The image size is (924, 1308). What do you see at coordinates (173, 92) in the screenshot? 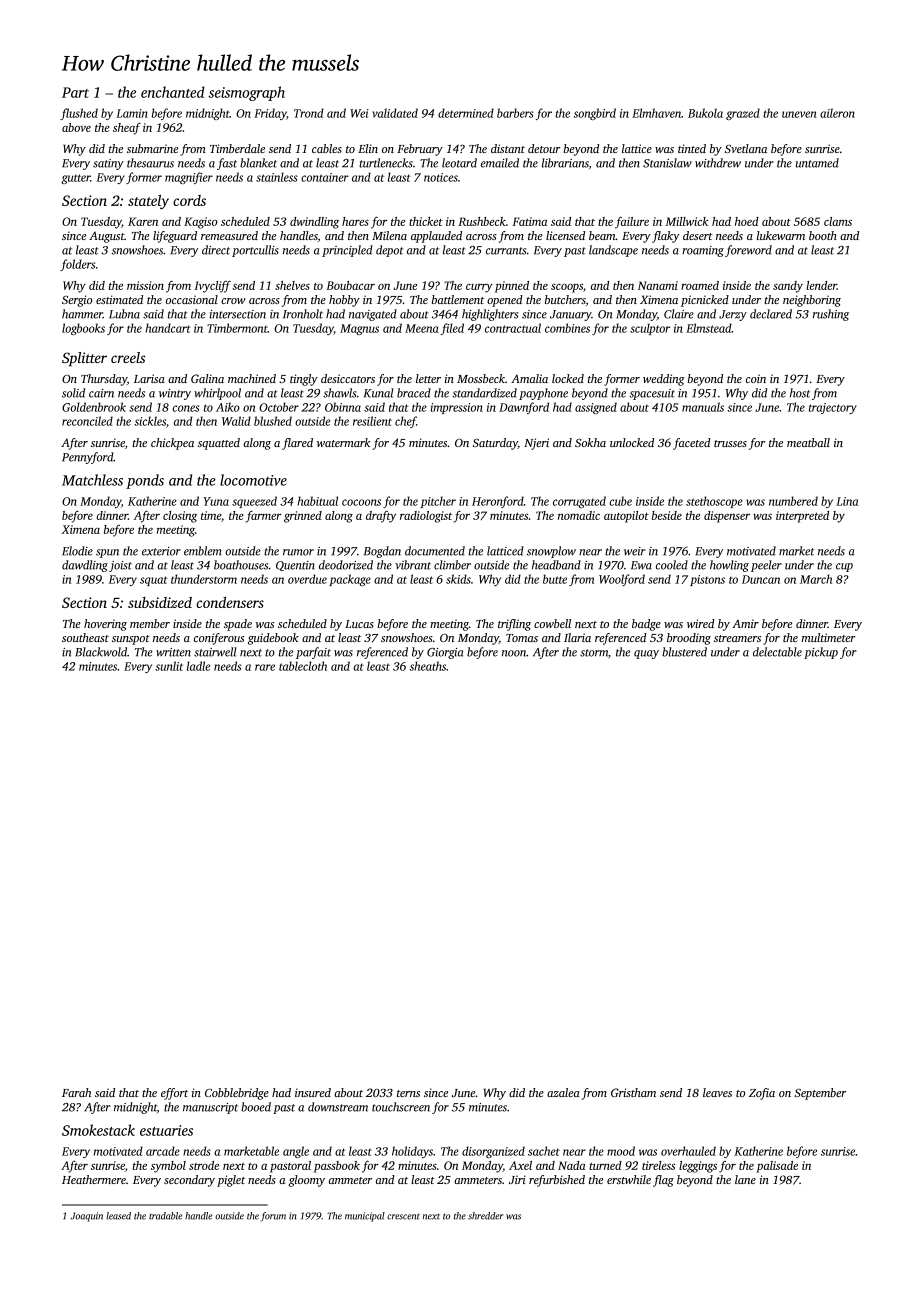
I see `enchanted` at bounding box center [173, 92].
